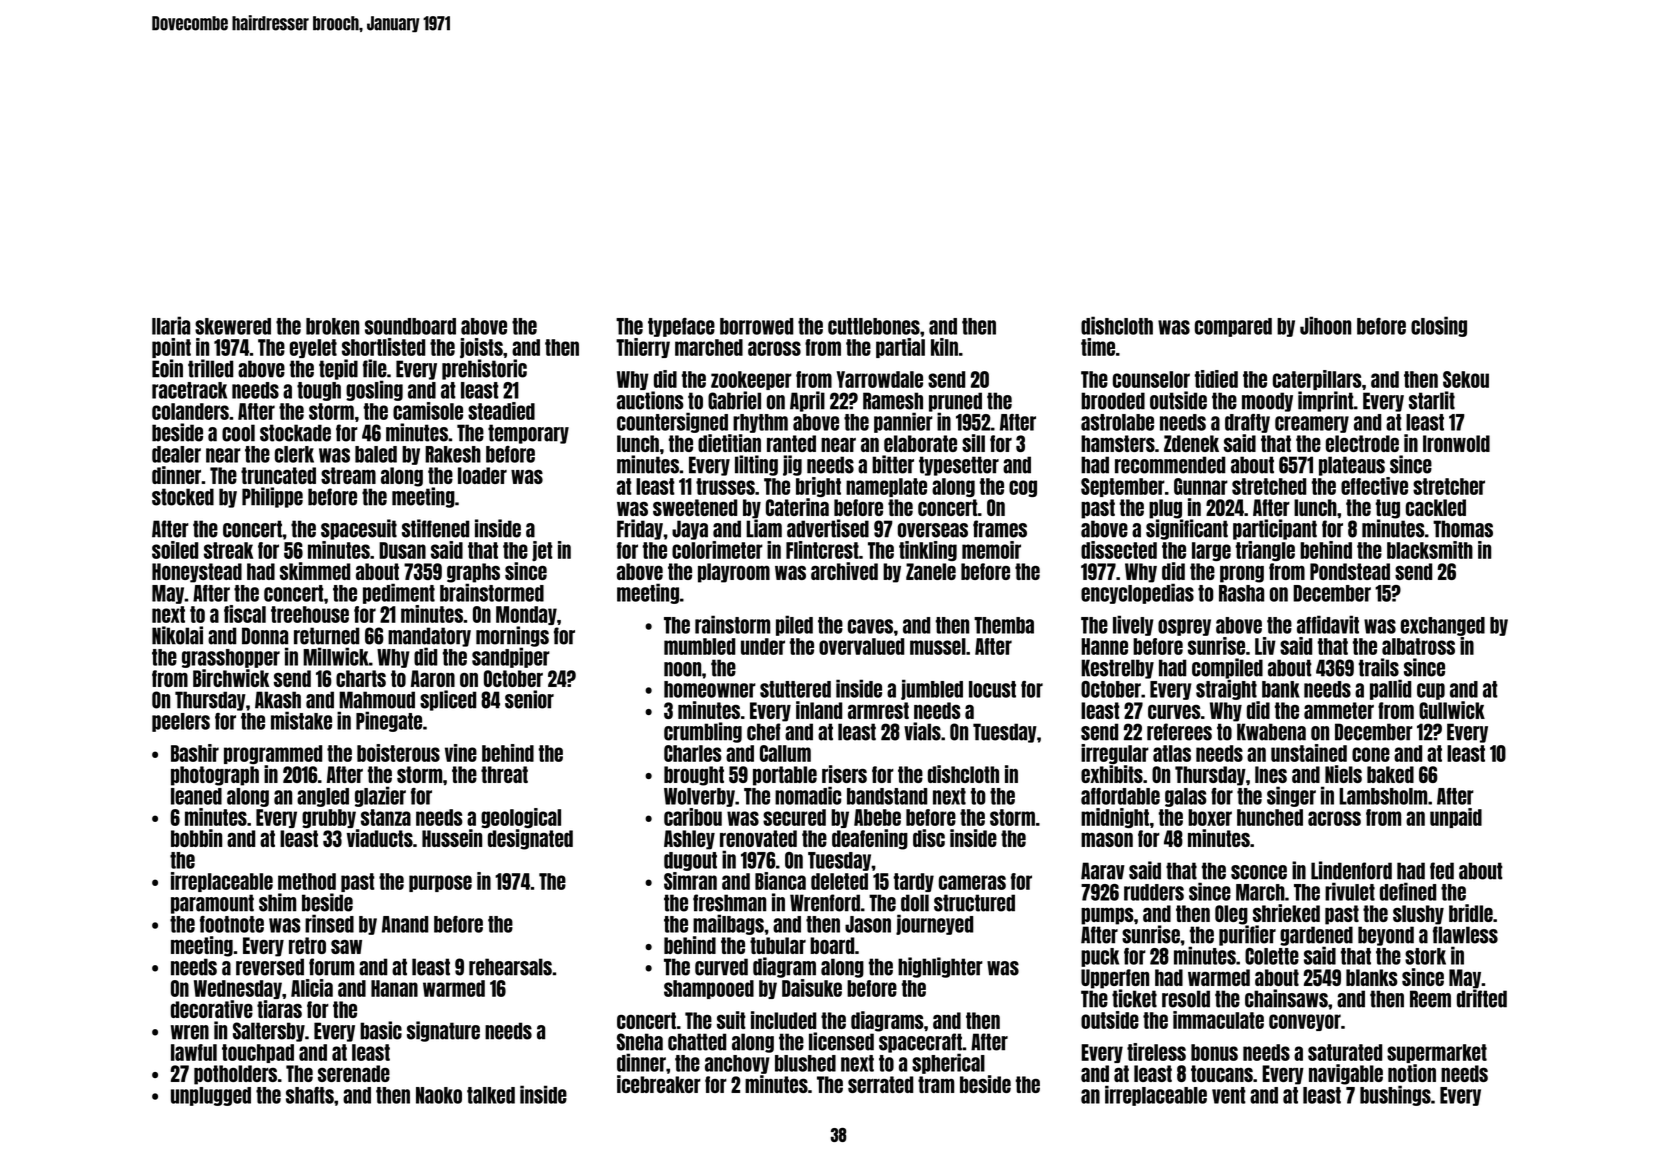 This screenshot has width=1661, height=1175. Describe the element at coordinates (1442, 871) in the screenshot. I see `fed` at that location.
